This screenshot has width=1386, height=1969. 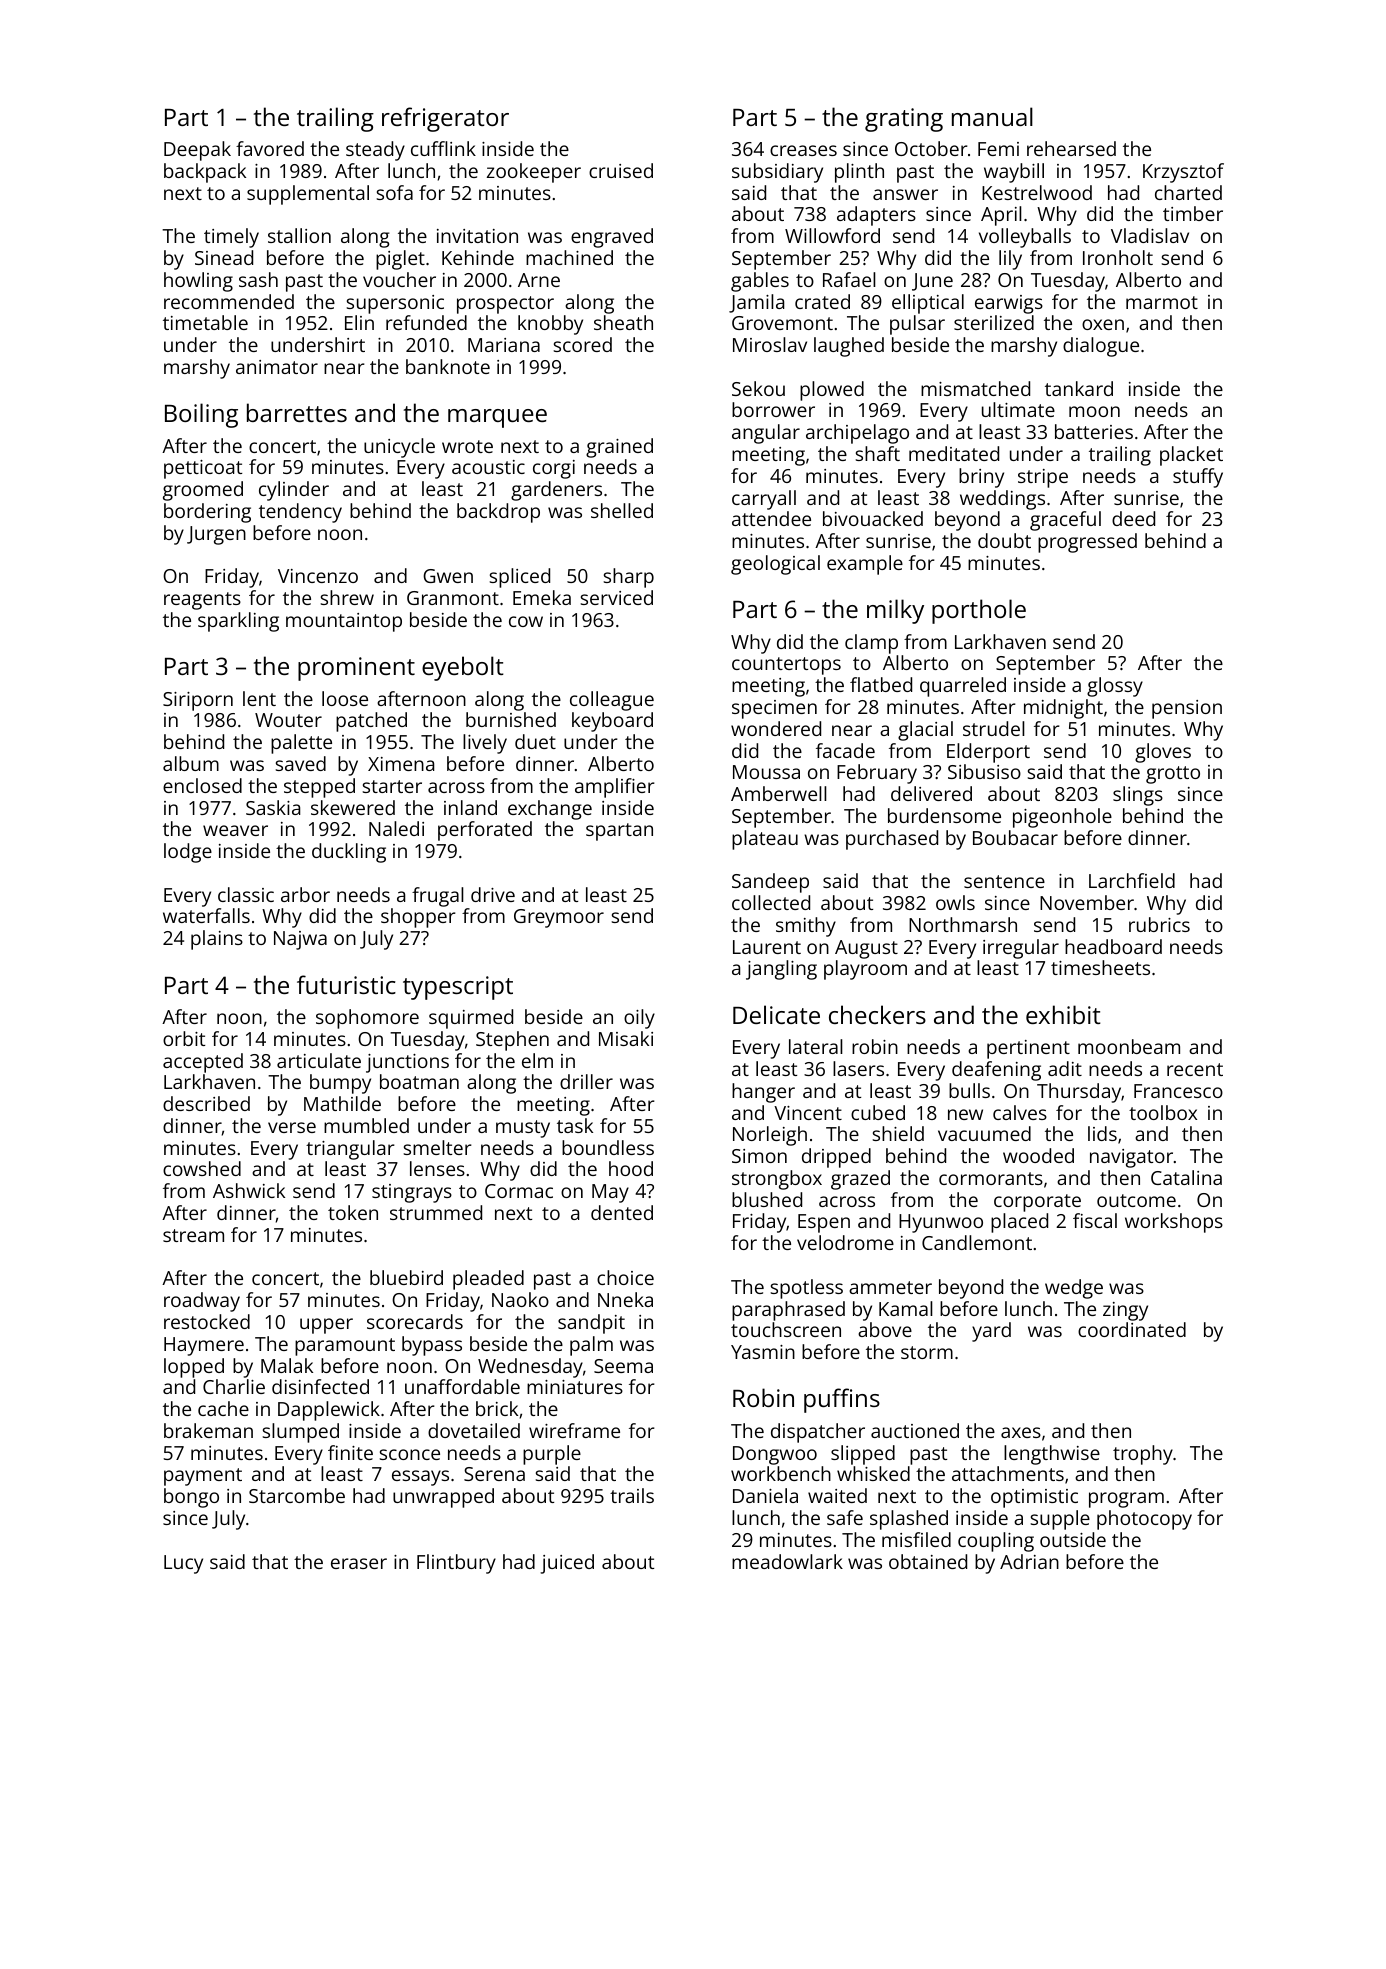 What do you see at coordinates (294, 491) in the screenshot?
I see `cylinder` at bounding box center [294, 491].
